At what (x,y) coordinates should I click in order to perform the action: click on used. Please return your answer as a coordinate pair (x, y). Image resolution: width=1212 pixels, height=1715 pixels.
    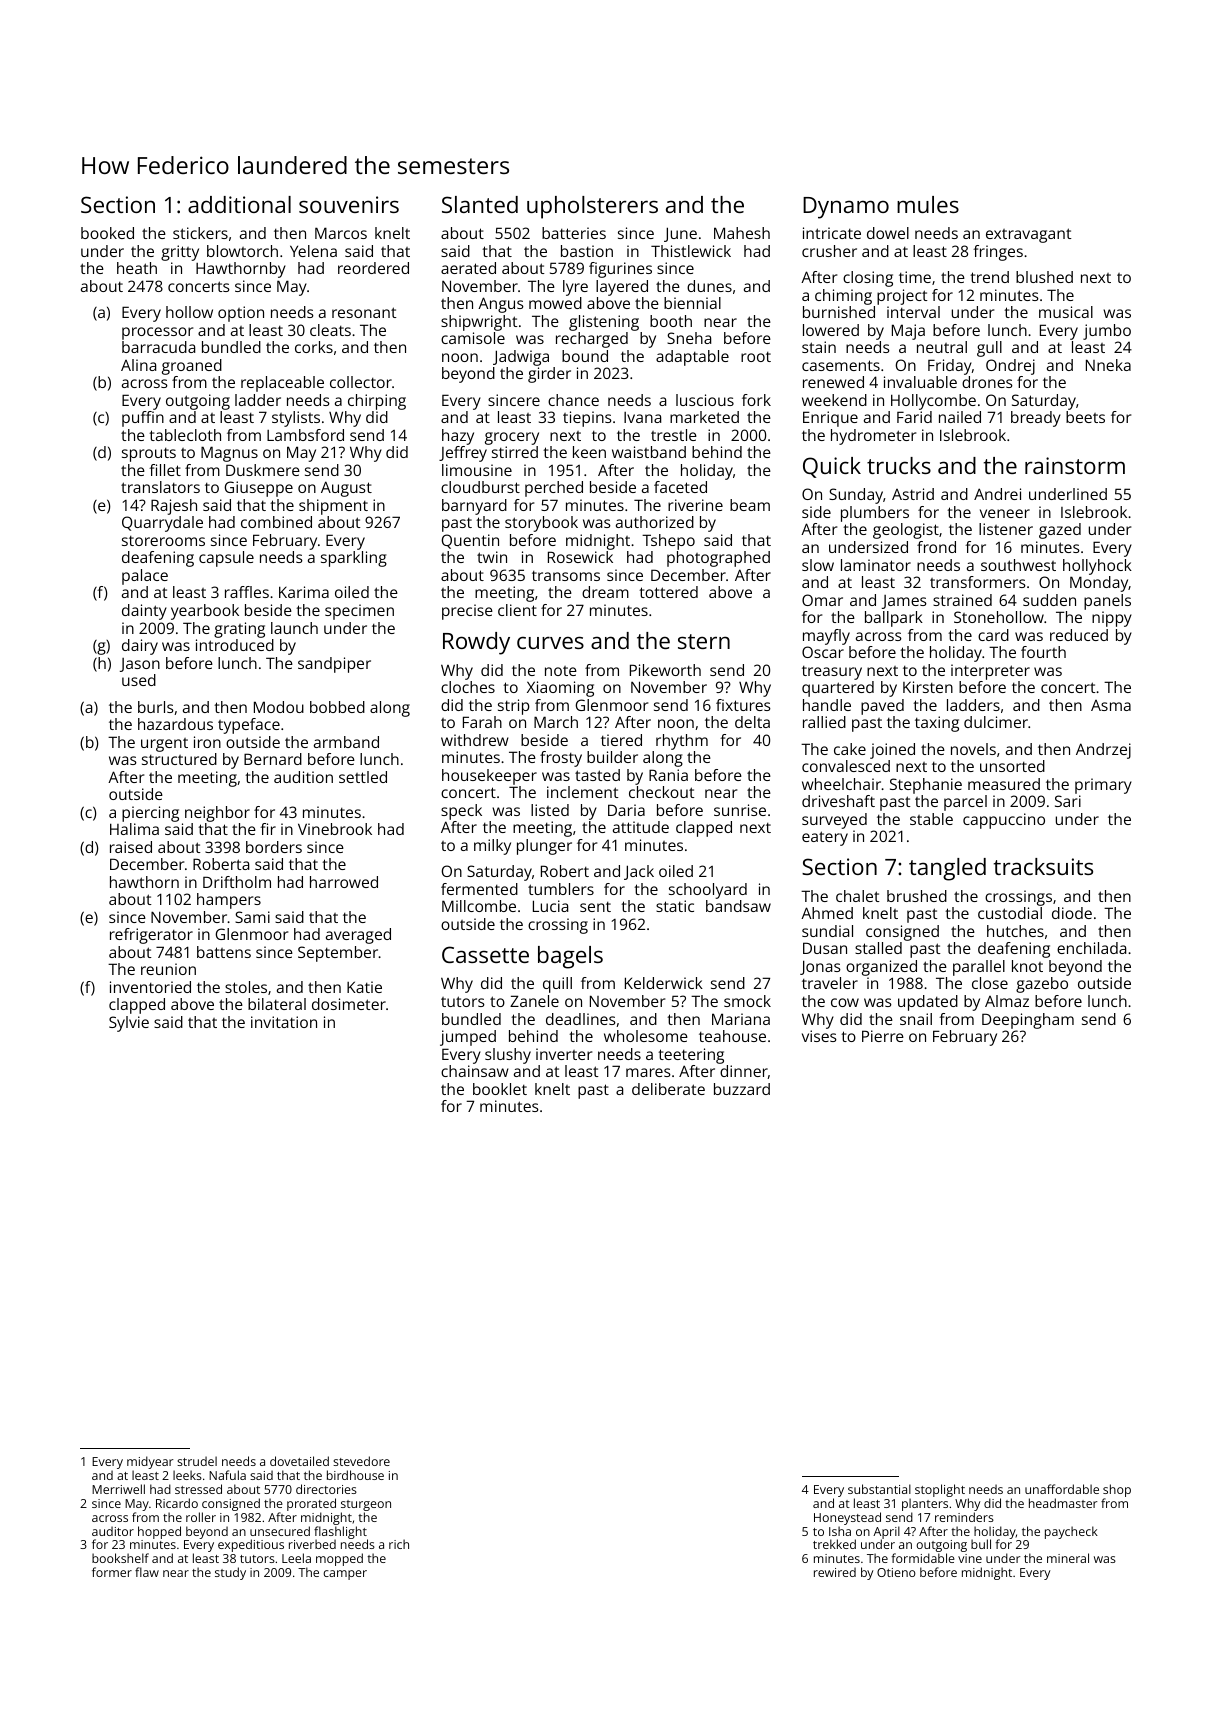
    Looking at the image, I should click on (139, 680).
